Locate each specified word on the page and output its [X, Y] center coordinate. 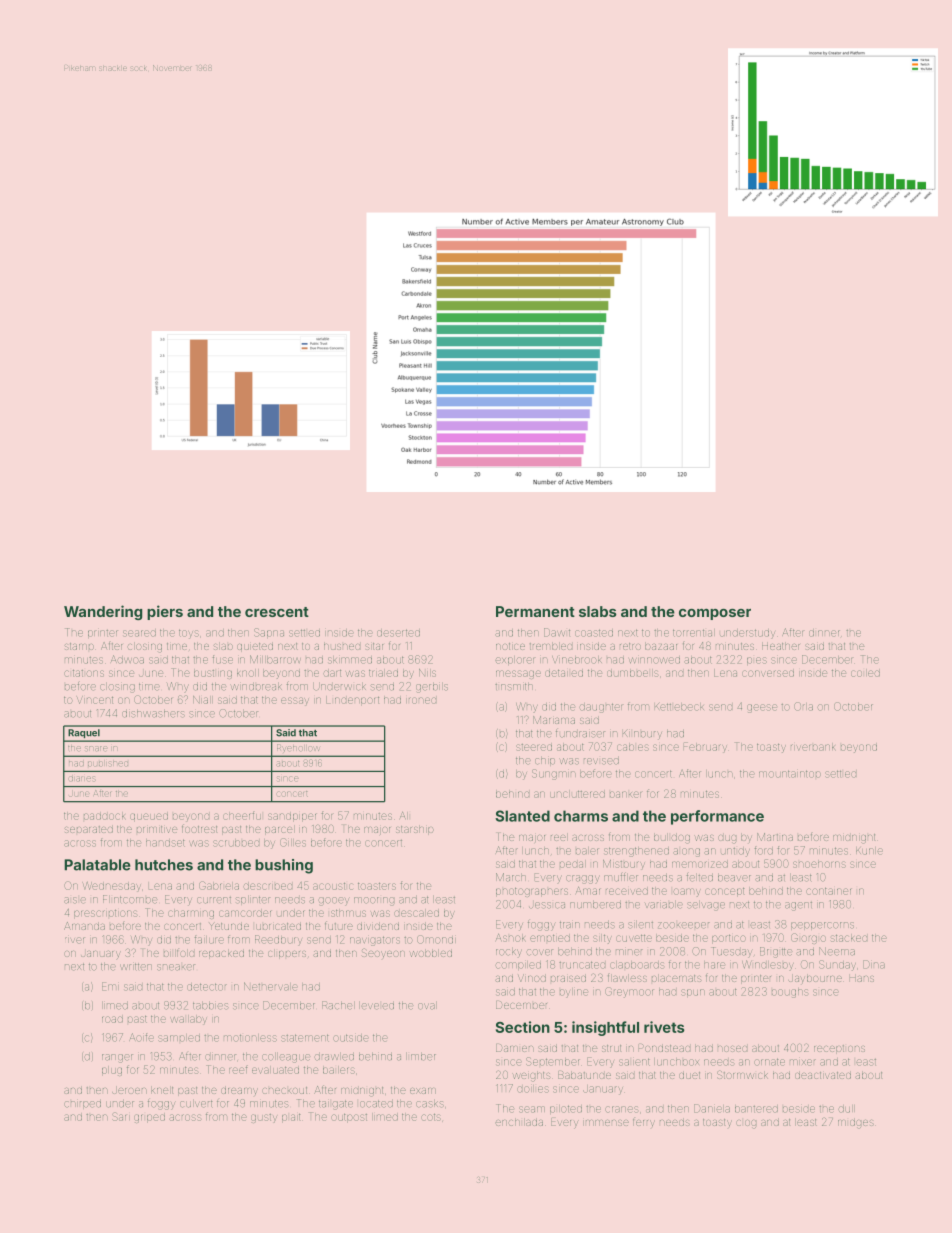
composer [715, 614]
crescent [277, 612]
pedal [573, 864]
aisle [75, 900]
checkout [284, 1090]
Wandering [103, 612]
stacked [849, 938]
